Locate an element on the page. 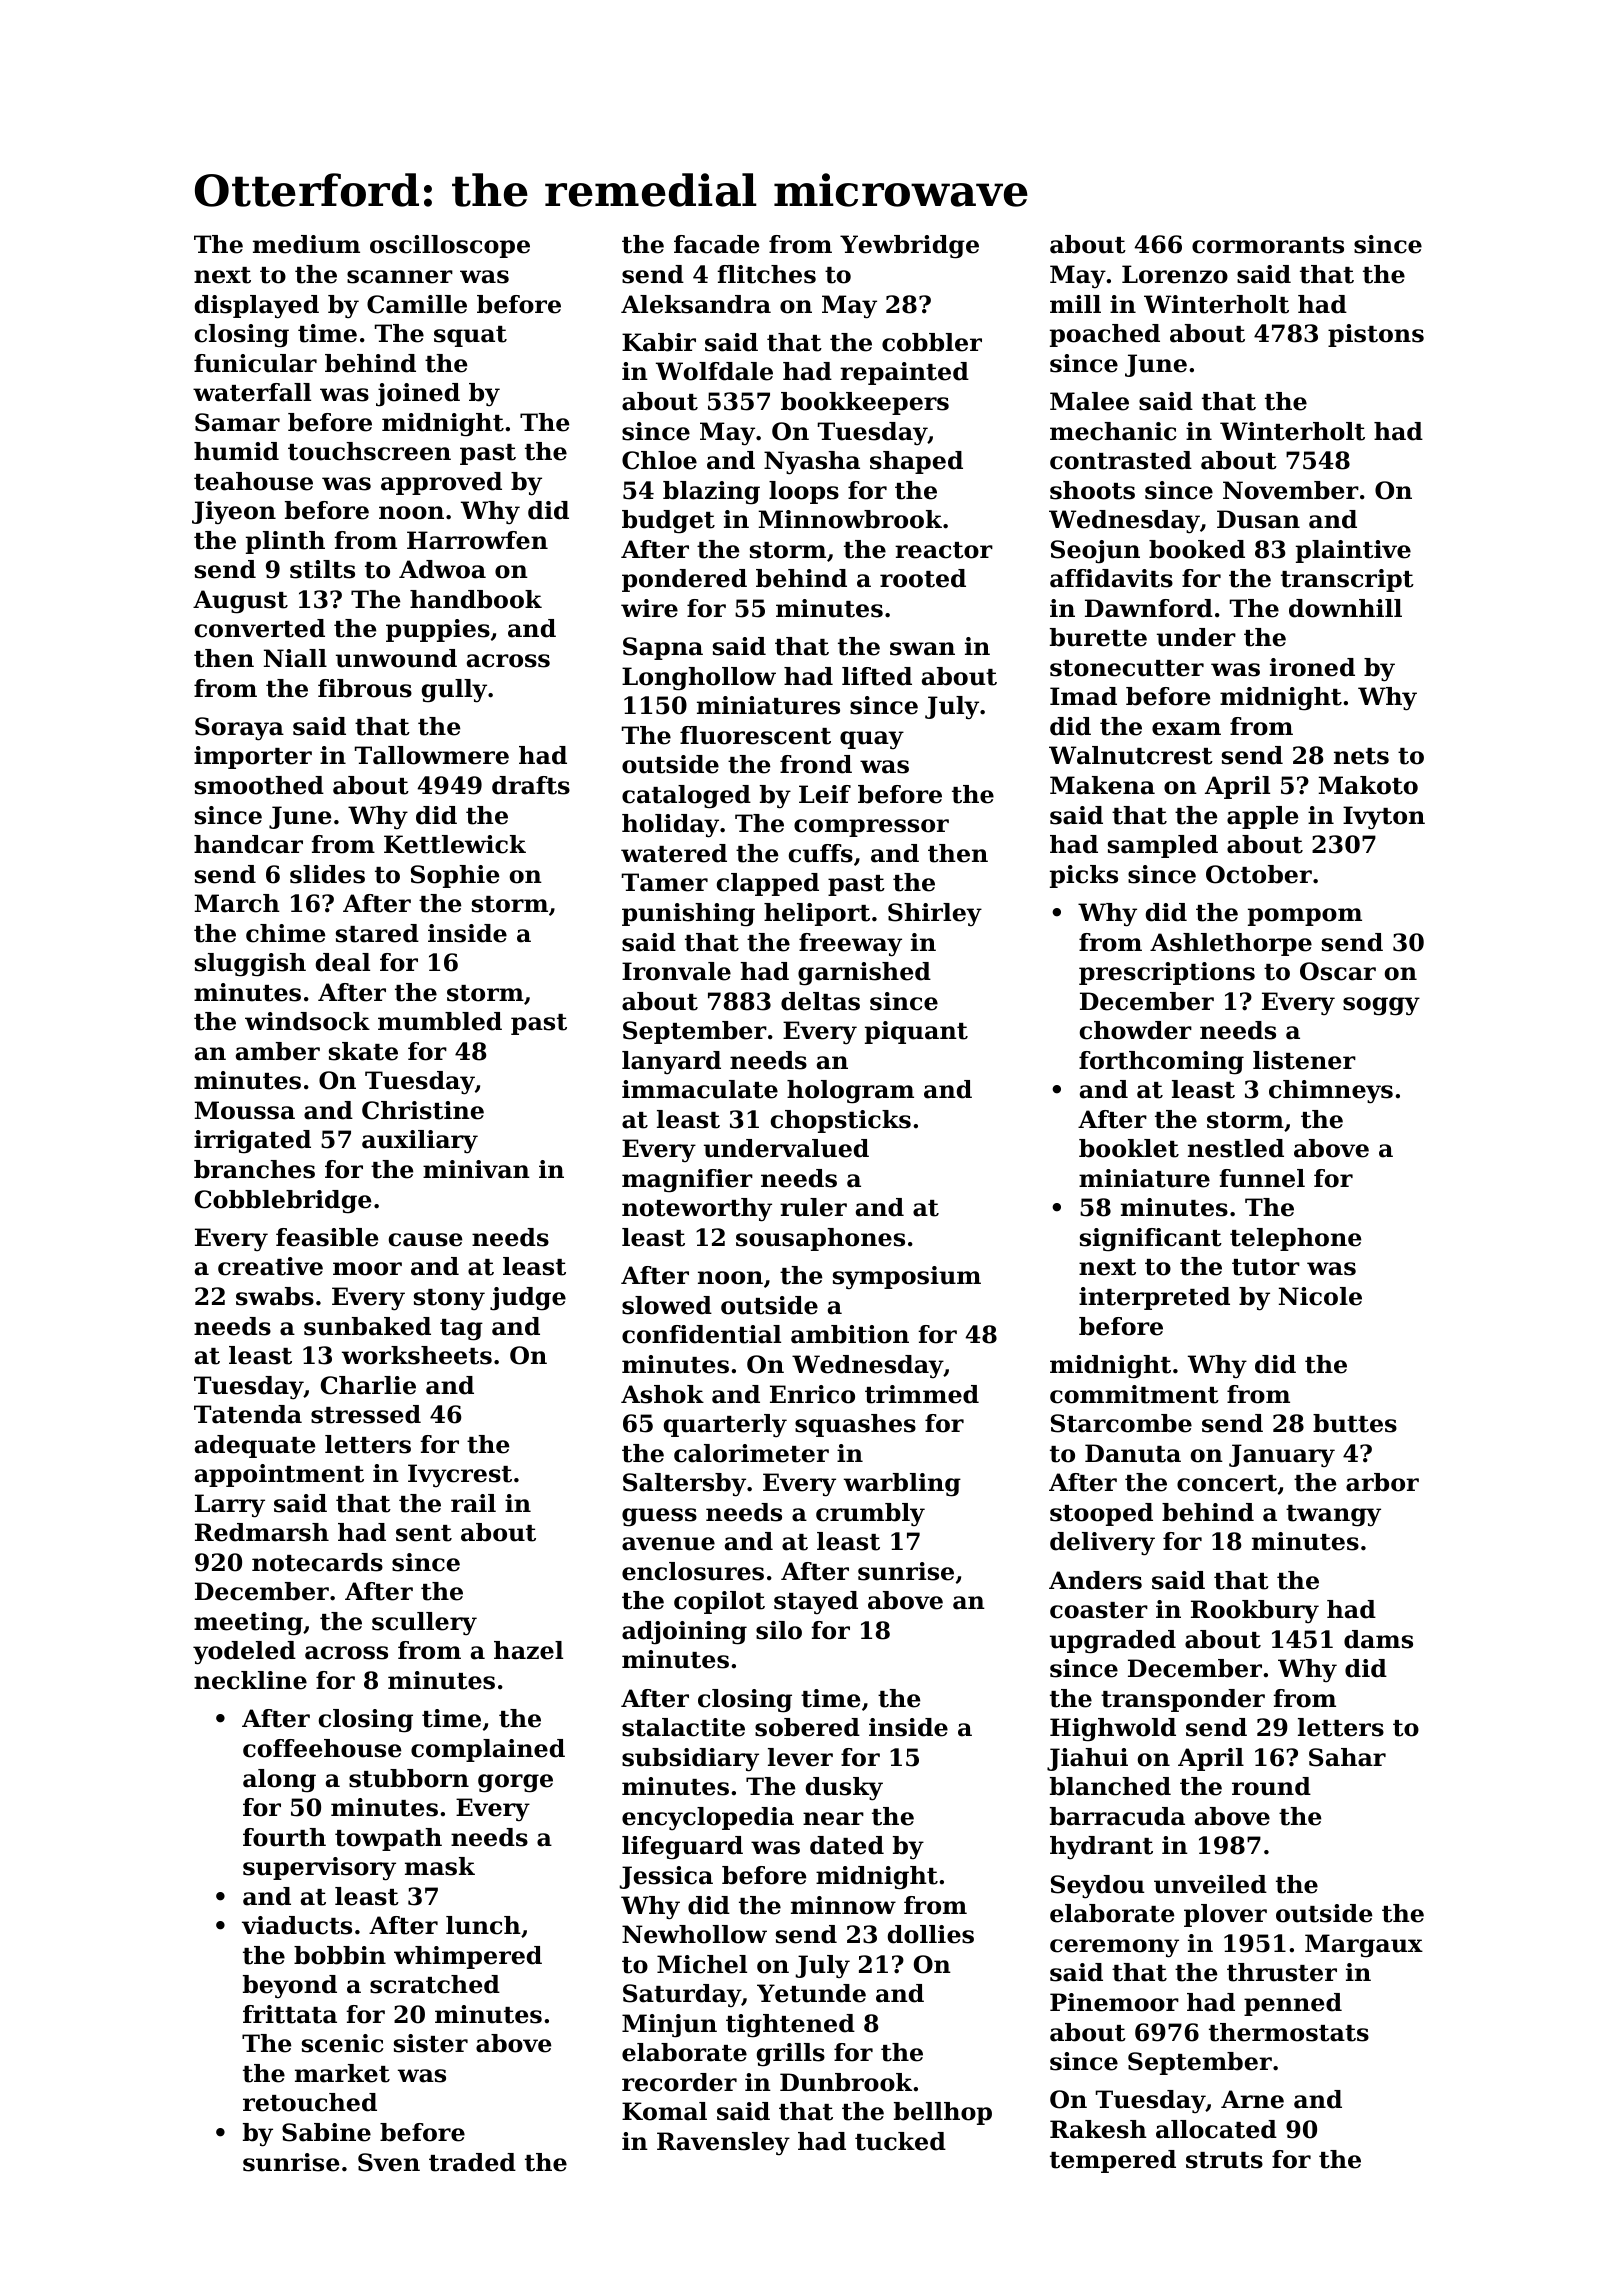 Image resolution: width=1620 pixels, height=2292 pixels. retouched is located at coordinates (310, 2102).
